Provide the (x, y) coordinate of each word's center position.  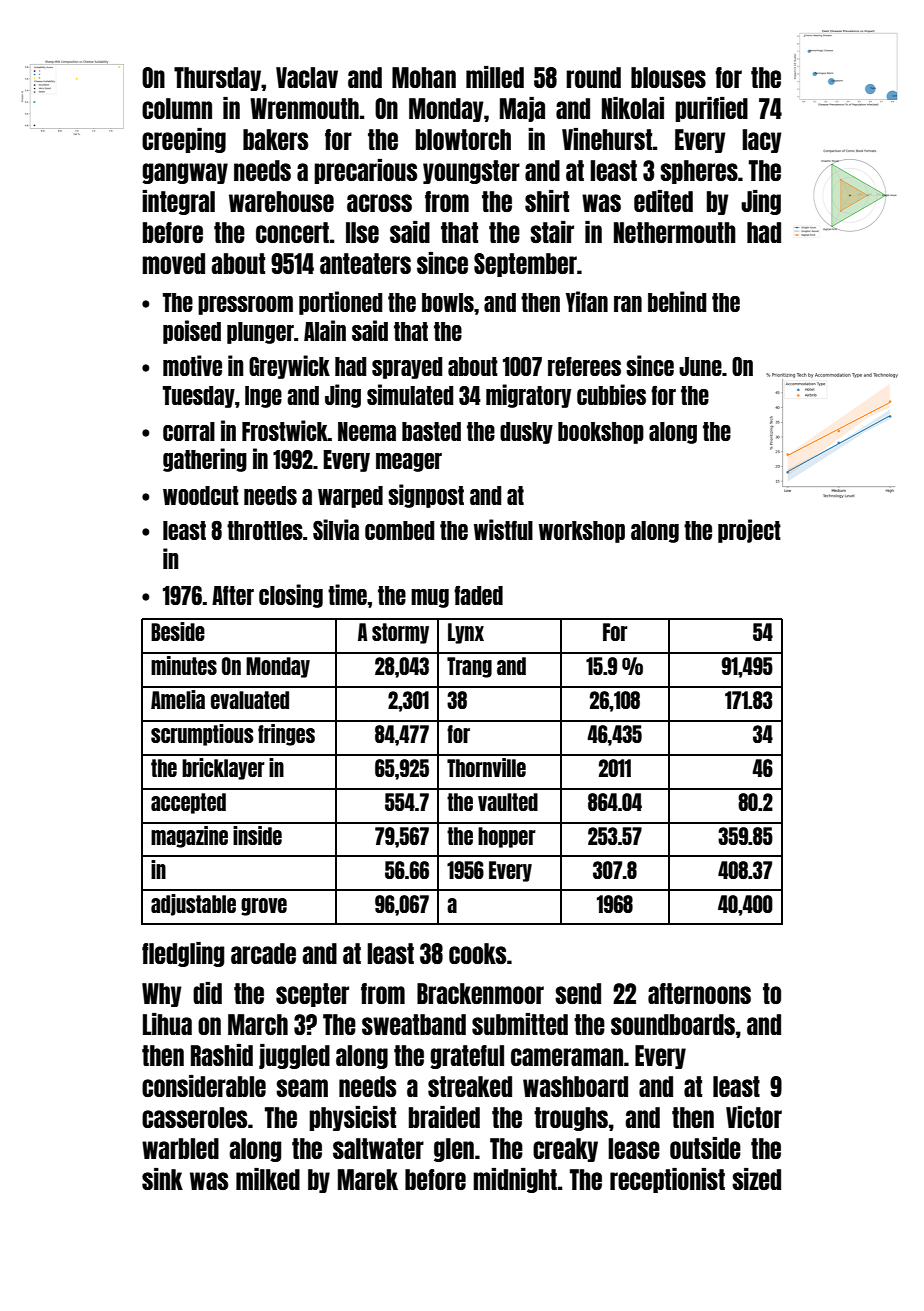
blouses (668, 77)
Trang (469, 667)
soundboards (673, 1024)
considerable (204, 1086)
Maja (522, 109)
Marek (368, 1179)
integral (178, 202)
